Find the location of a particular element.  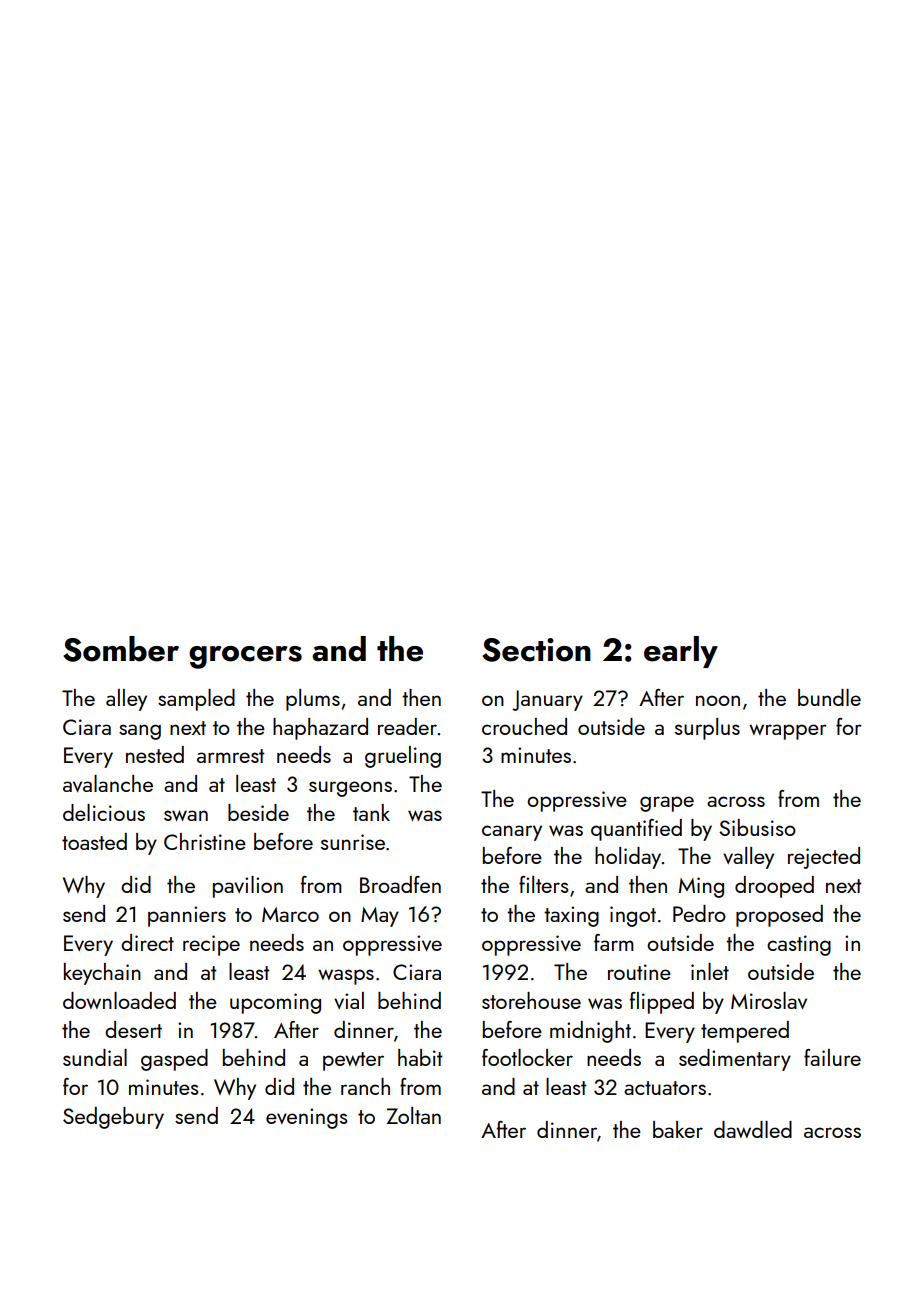

keychain is located at coordinates (102, 974).
